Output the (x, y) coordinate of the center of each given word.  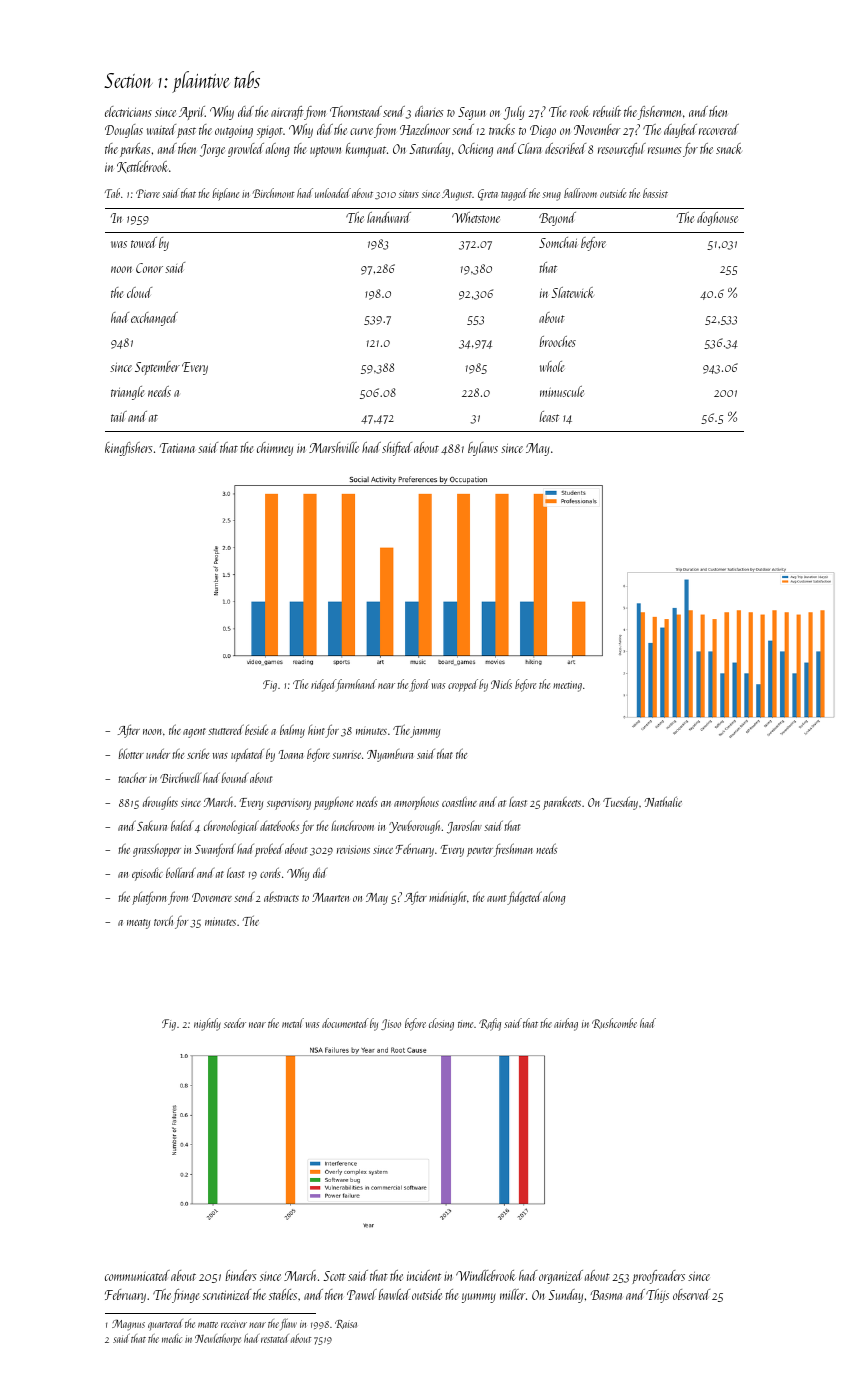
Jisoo (391, 1024)
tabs (247, 79)
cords (270, 872)
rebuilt (607, 111)
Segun (472, 113)
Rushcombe (614, 1023)
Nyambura (390, 755)
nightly (207, 1024)
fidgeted (524, 898)
